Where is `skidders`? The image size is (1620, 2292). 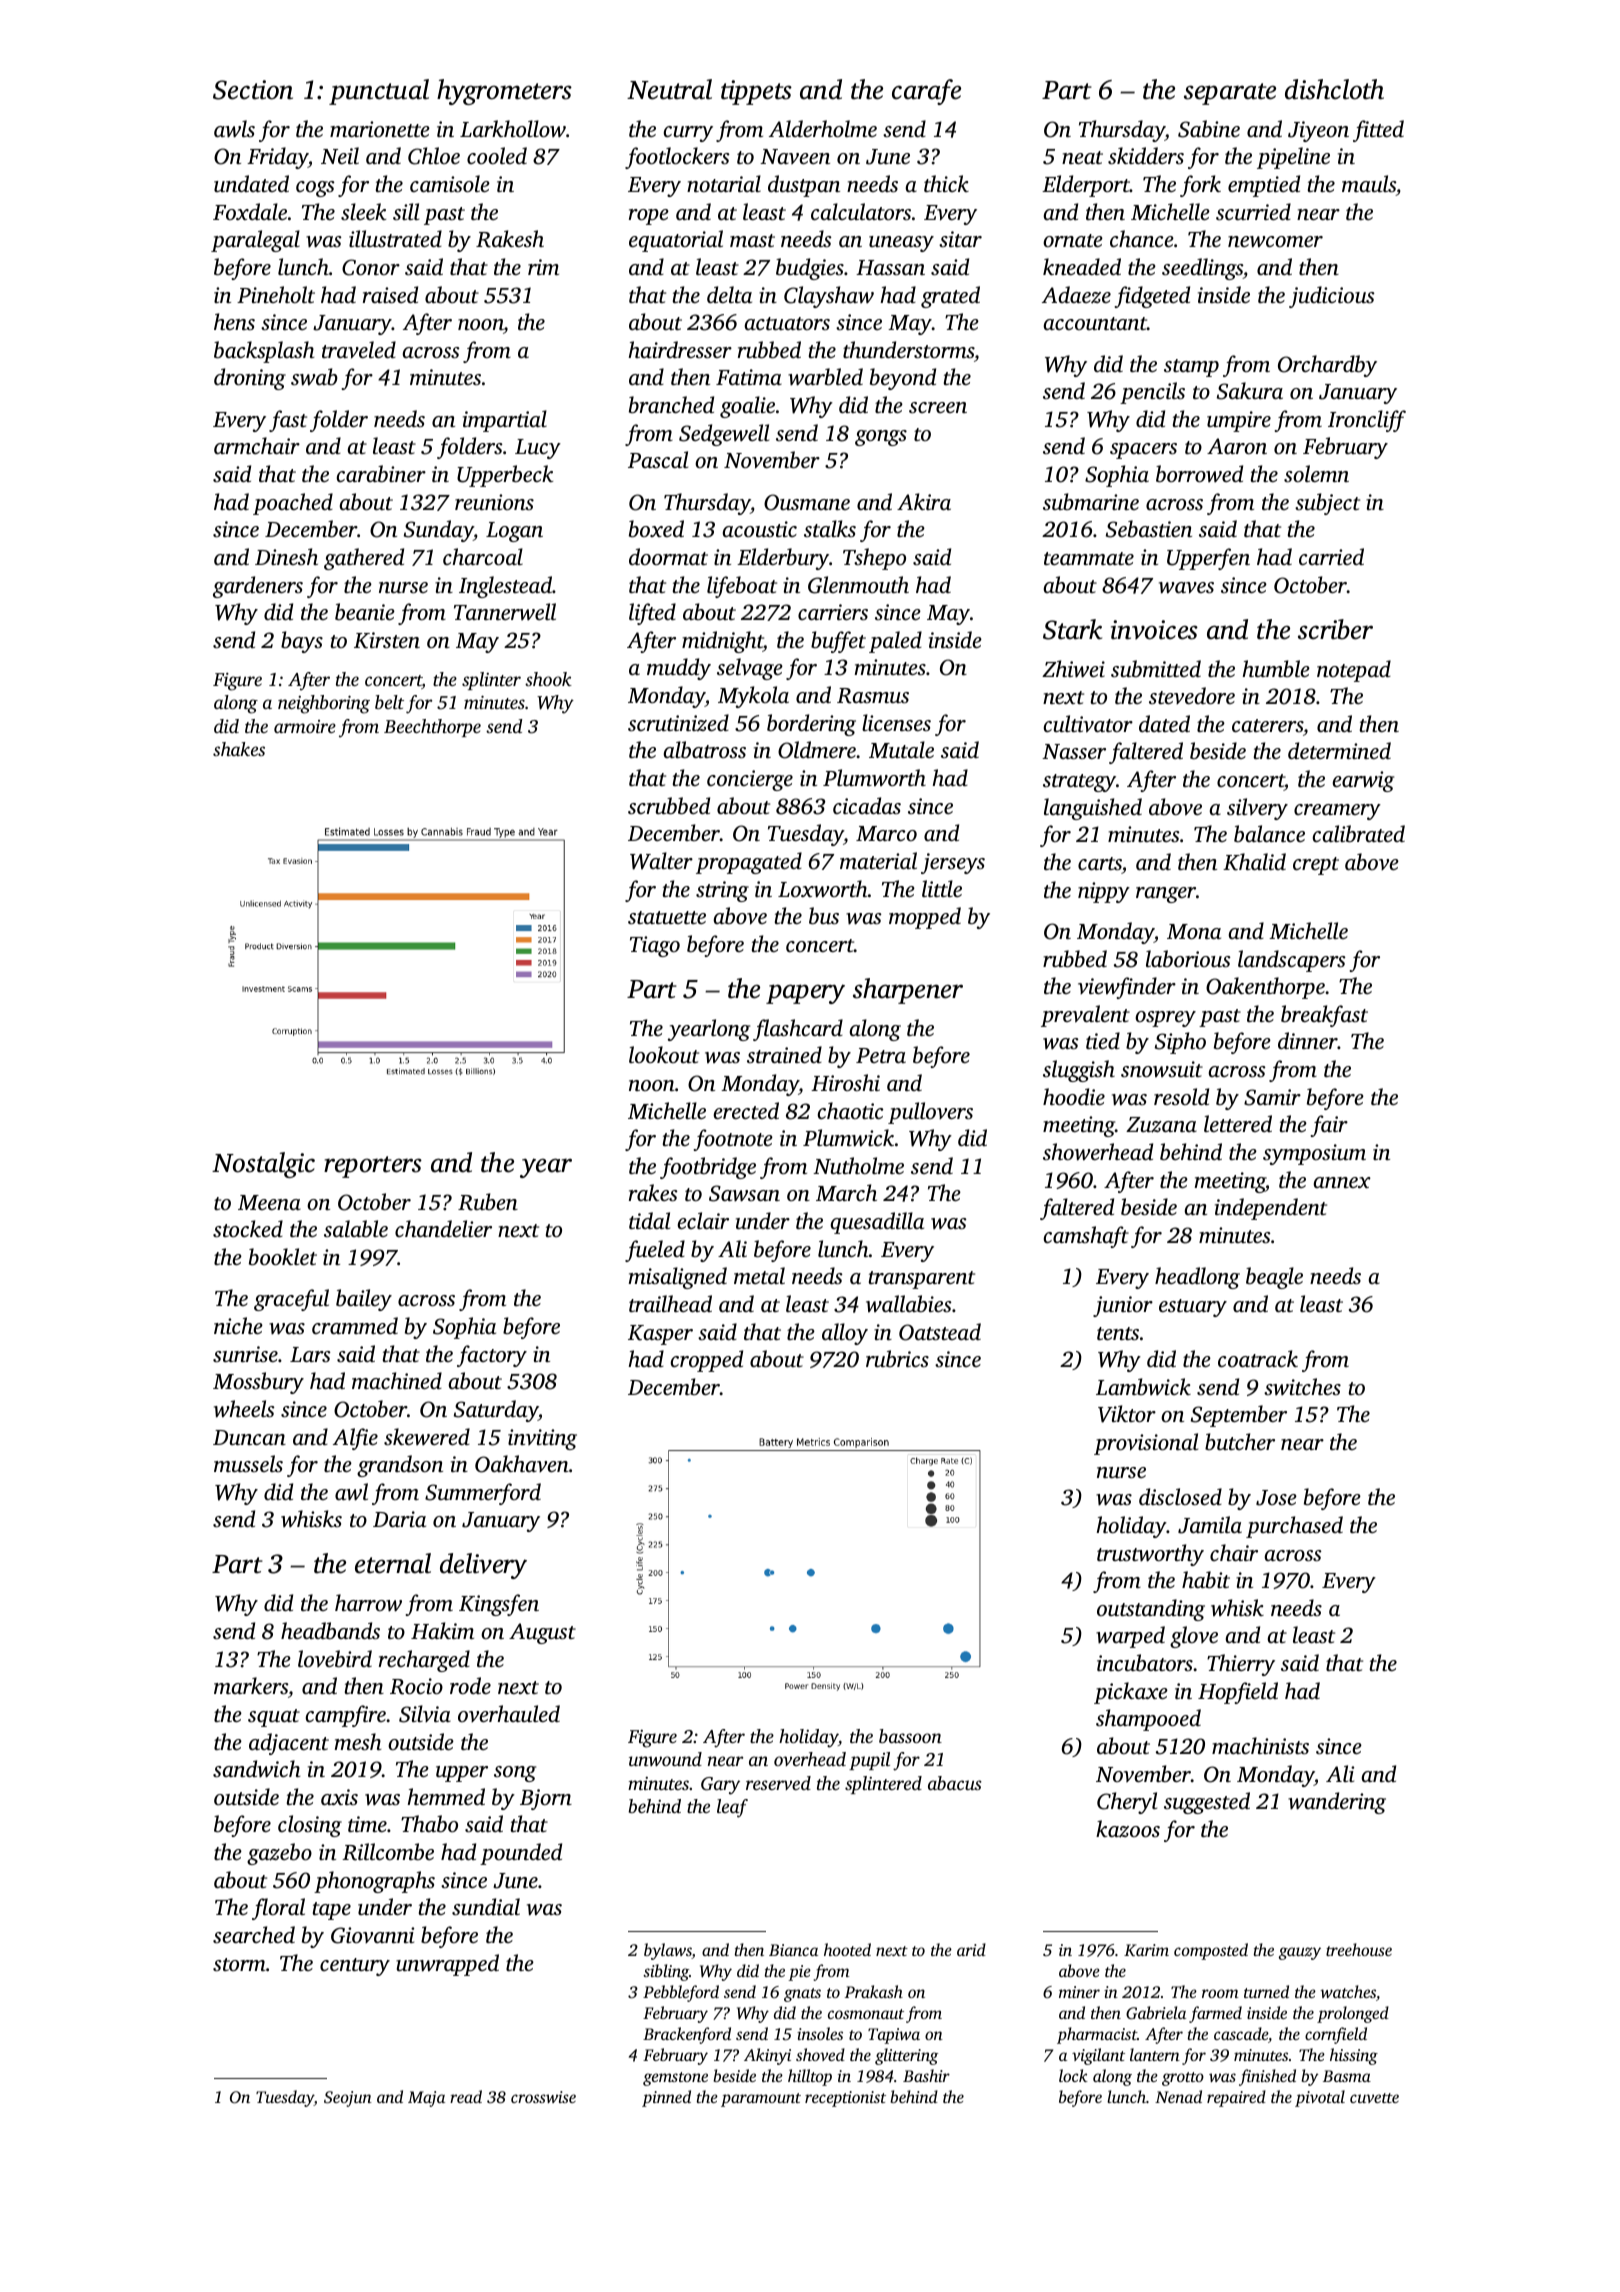 skidders is located at coordinates (1146, 155).
